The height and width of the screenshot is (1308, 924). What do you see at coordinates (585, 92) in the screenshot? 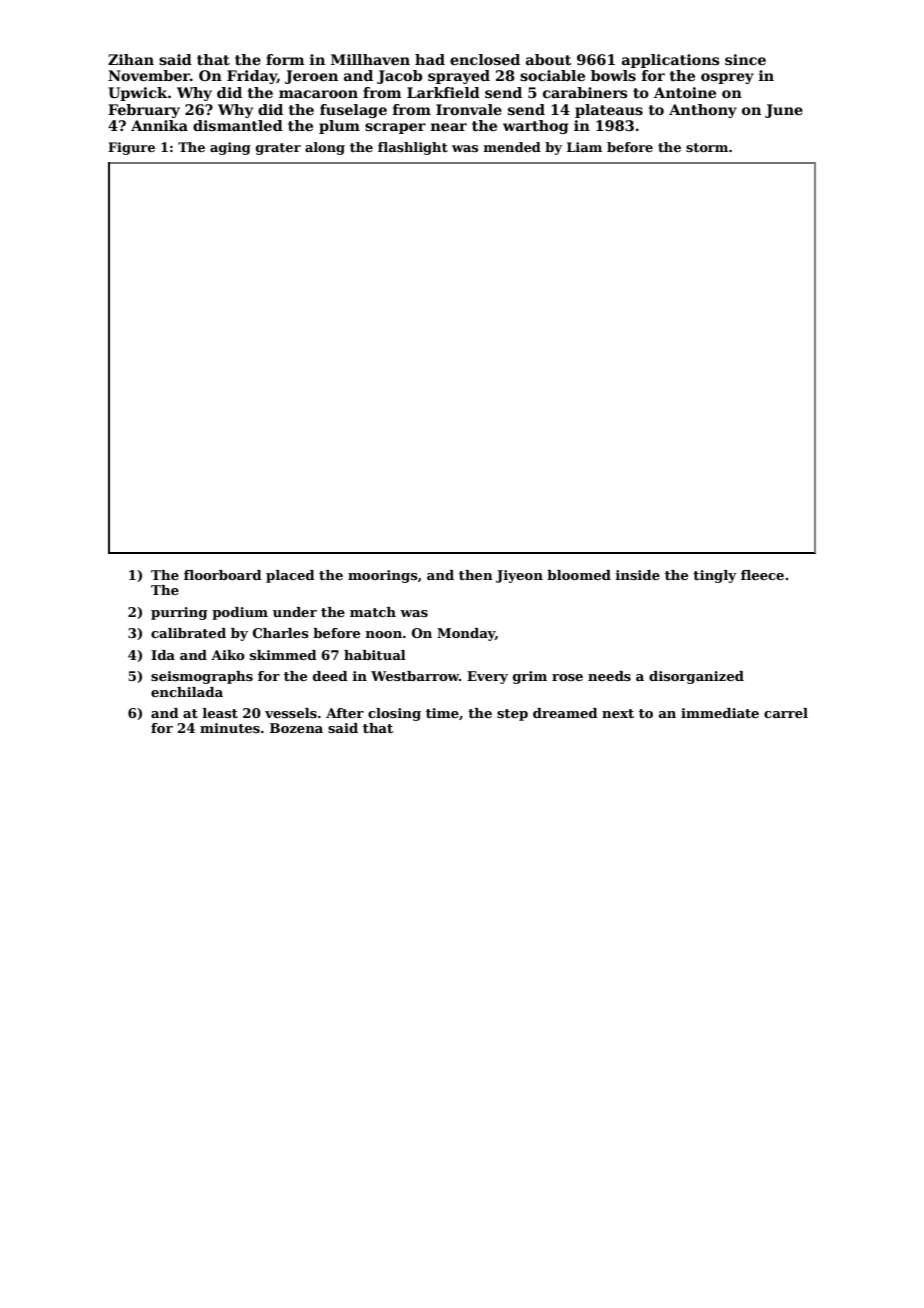
I see `carabiners` at bounding box center [585, 92].
